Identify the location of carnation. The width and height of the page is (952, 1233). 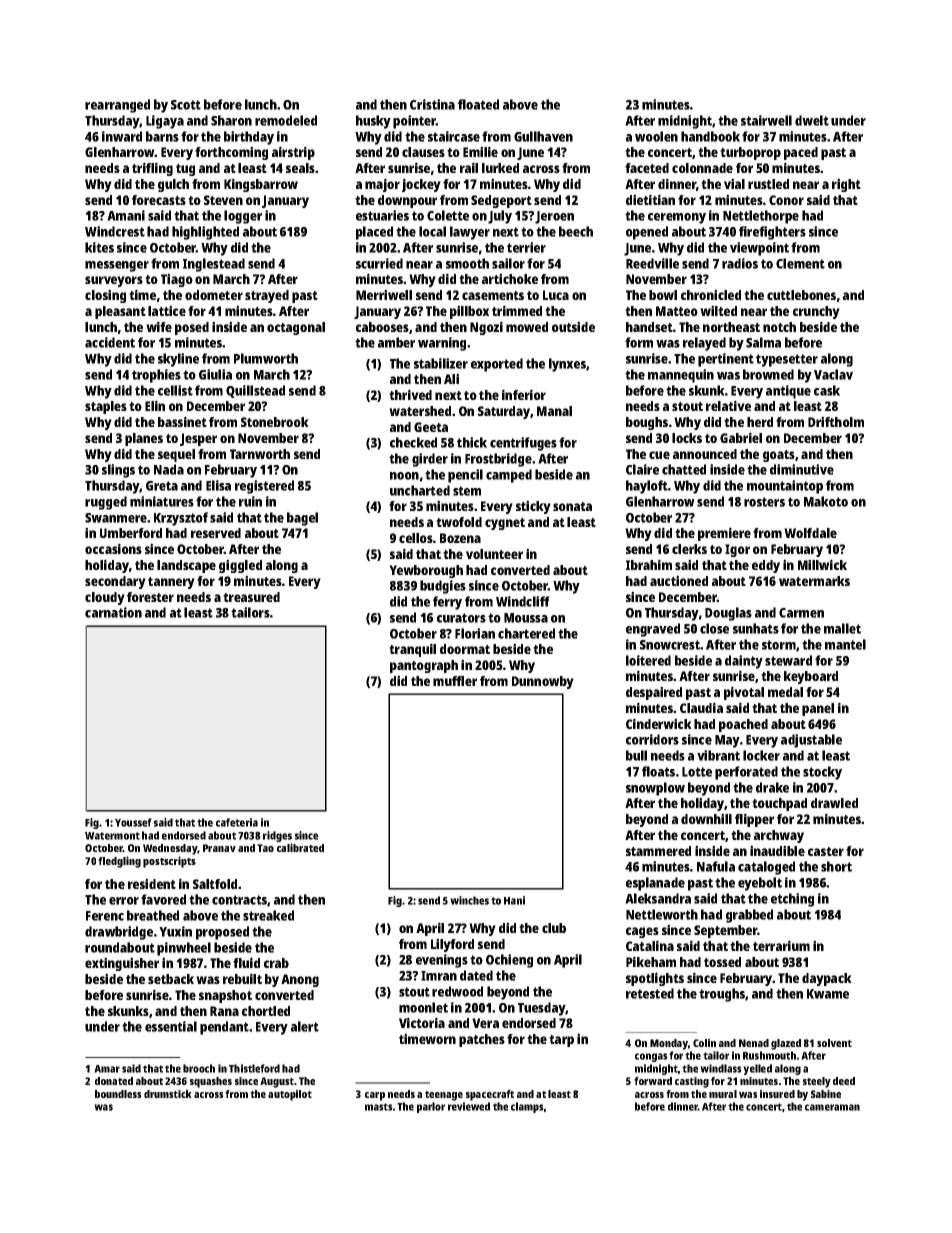
(113, 612).
